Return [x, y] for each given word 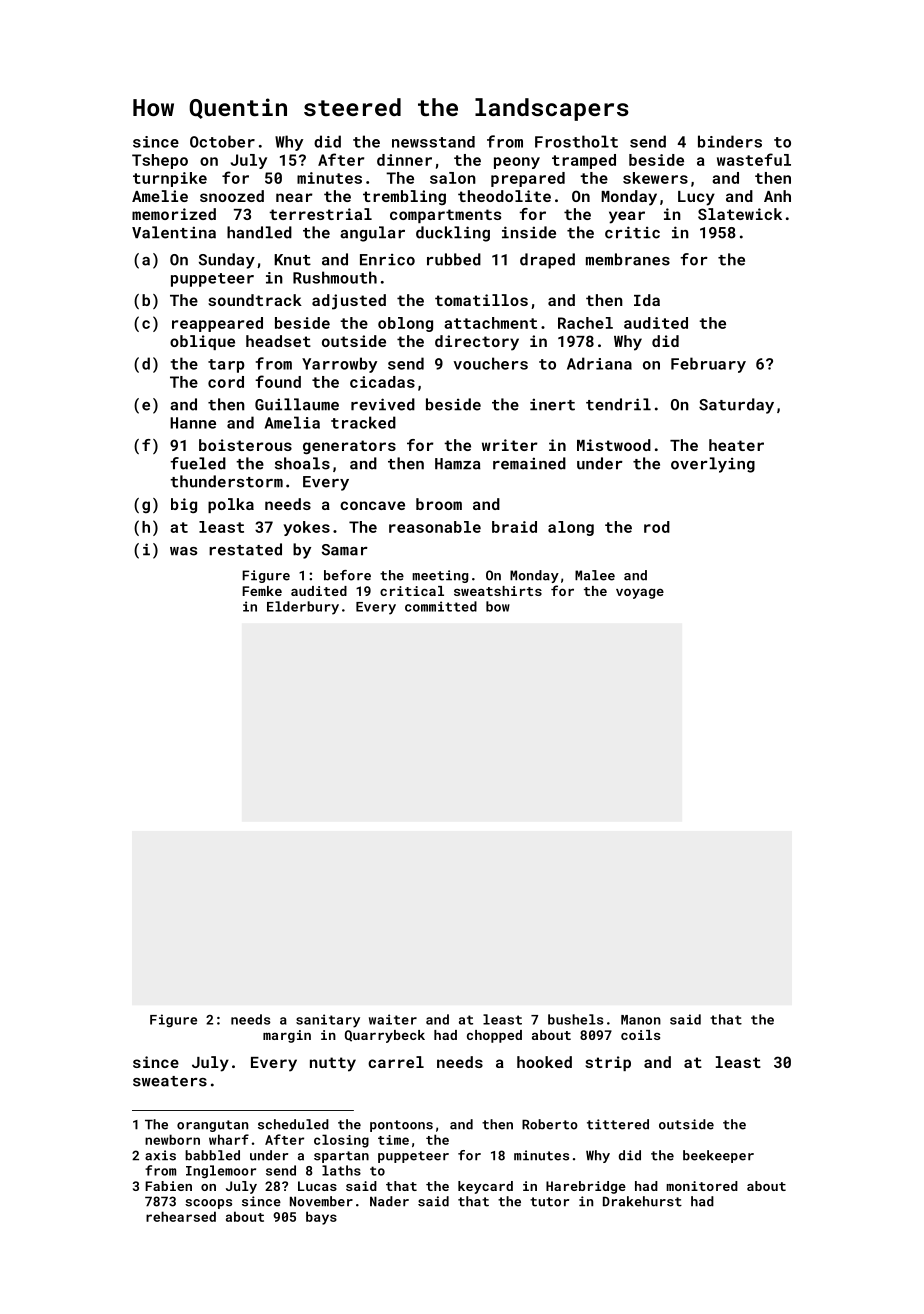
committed [441, 606]
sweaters [170, 1081]
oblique [202, 342]
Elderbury [303, 608]
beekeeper [718, 1156]
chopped [494, 1036]
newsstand [433, 142]
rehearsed [181, 1216]
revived [383, 404]
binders [730, 141]
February [708, 365]
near [294, 197]
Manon [641, 1020]
